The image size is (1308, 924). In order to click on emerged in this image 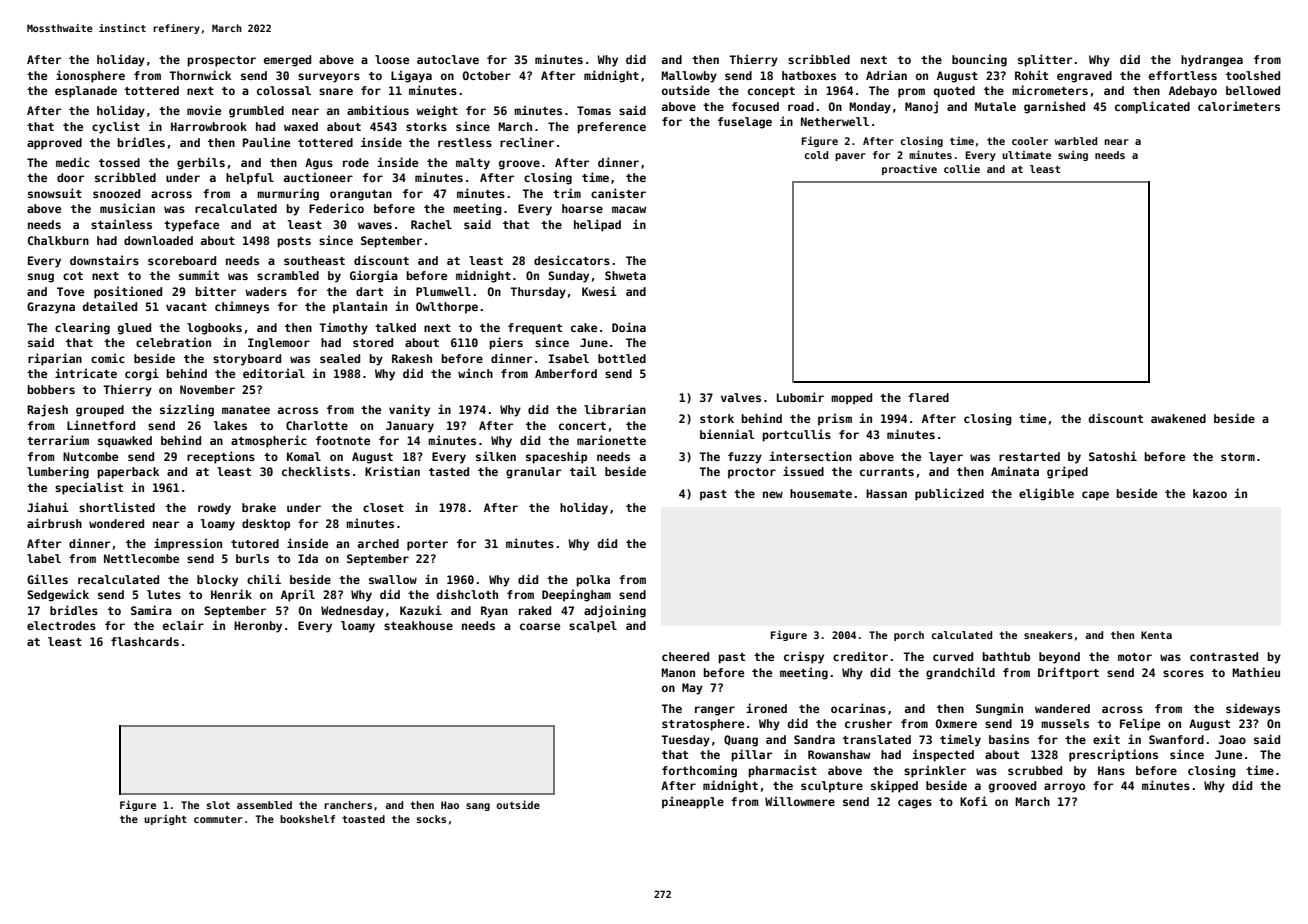, I will do `click(287, 61)`.
